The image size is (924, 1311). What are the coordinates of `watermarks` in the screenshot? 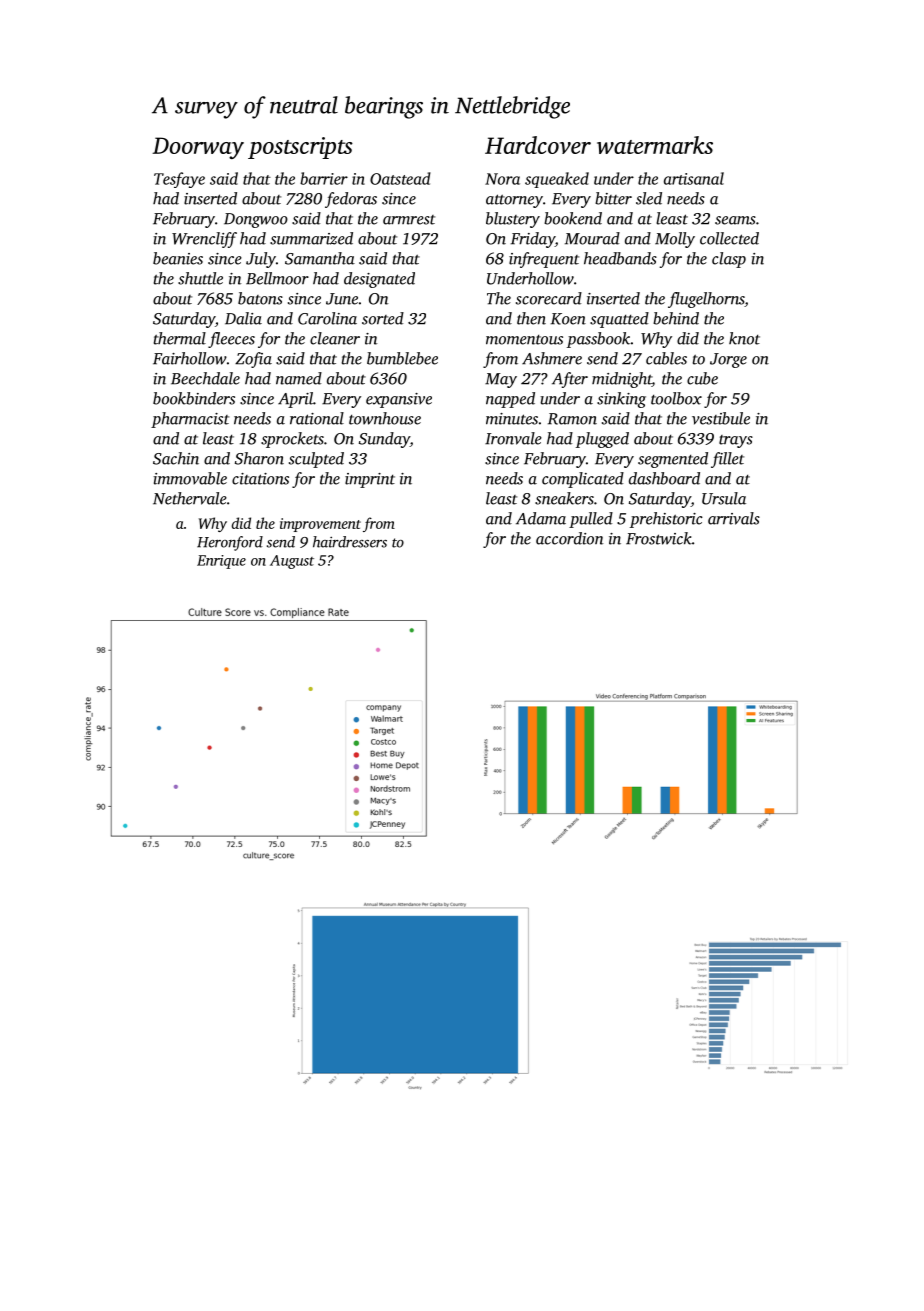 It's located at (655, 145).
